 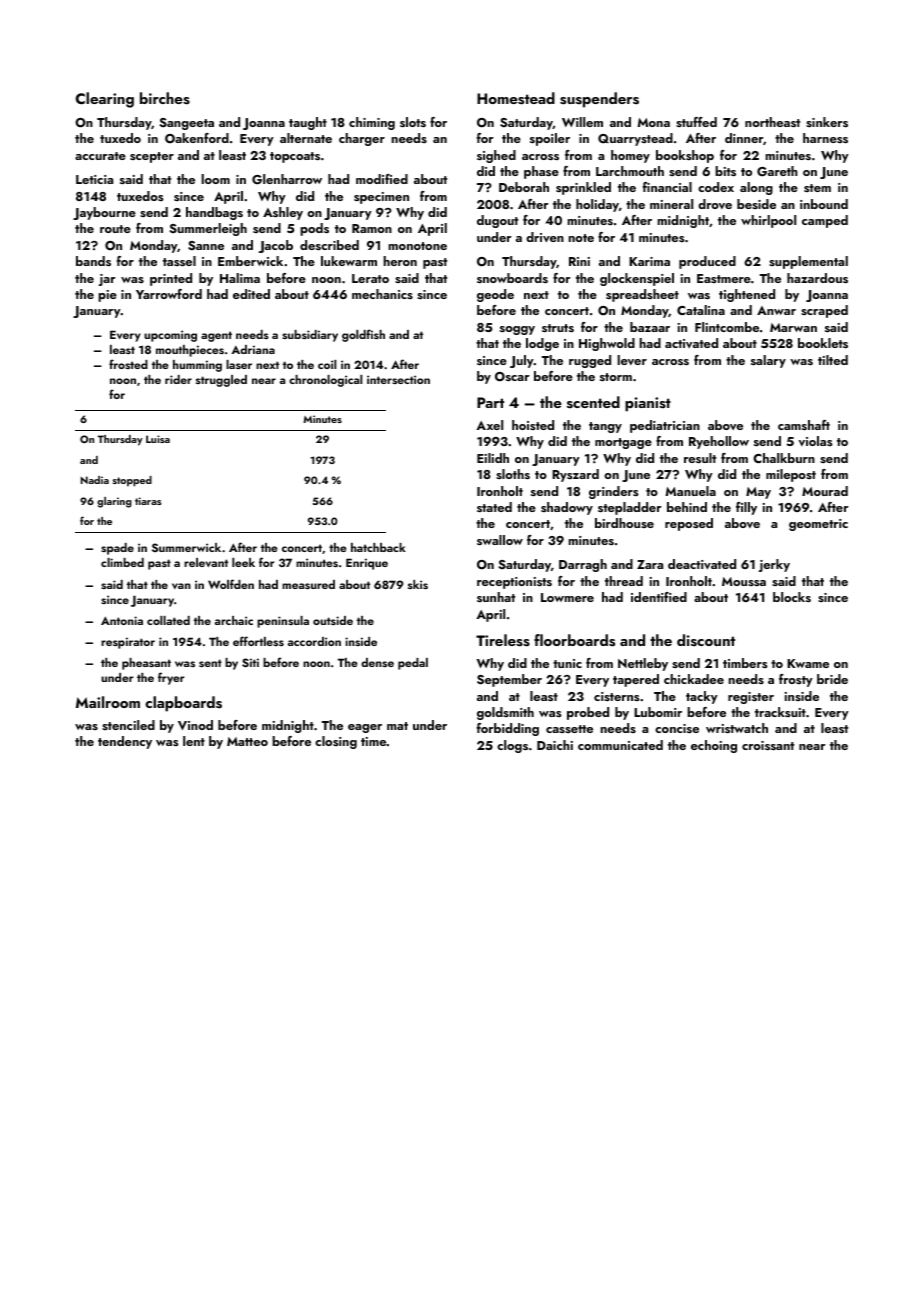 What do you see at coordinates (650, 564) in the screenshot?
I see `Zara` at bounding box center [650, 564].
